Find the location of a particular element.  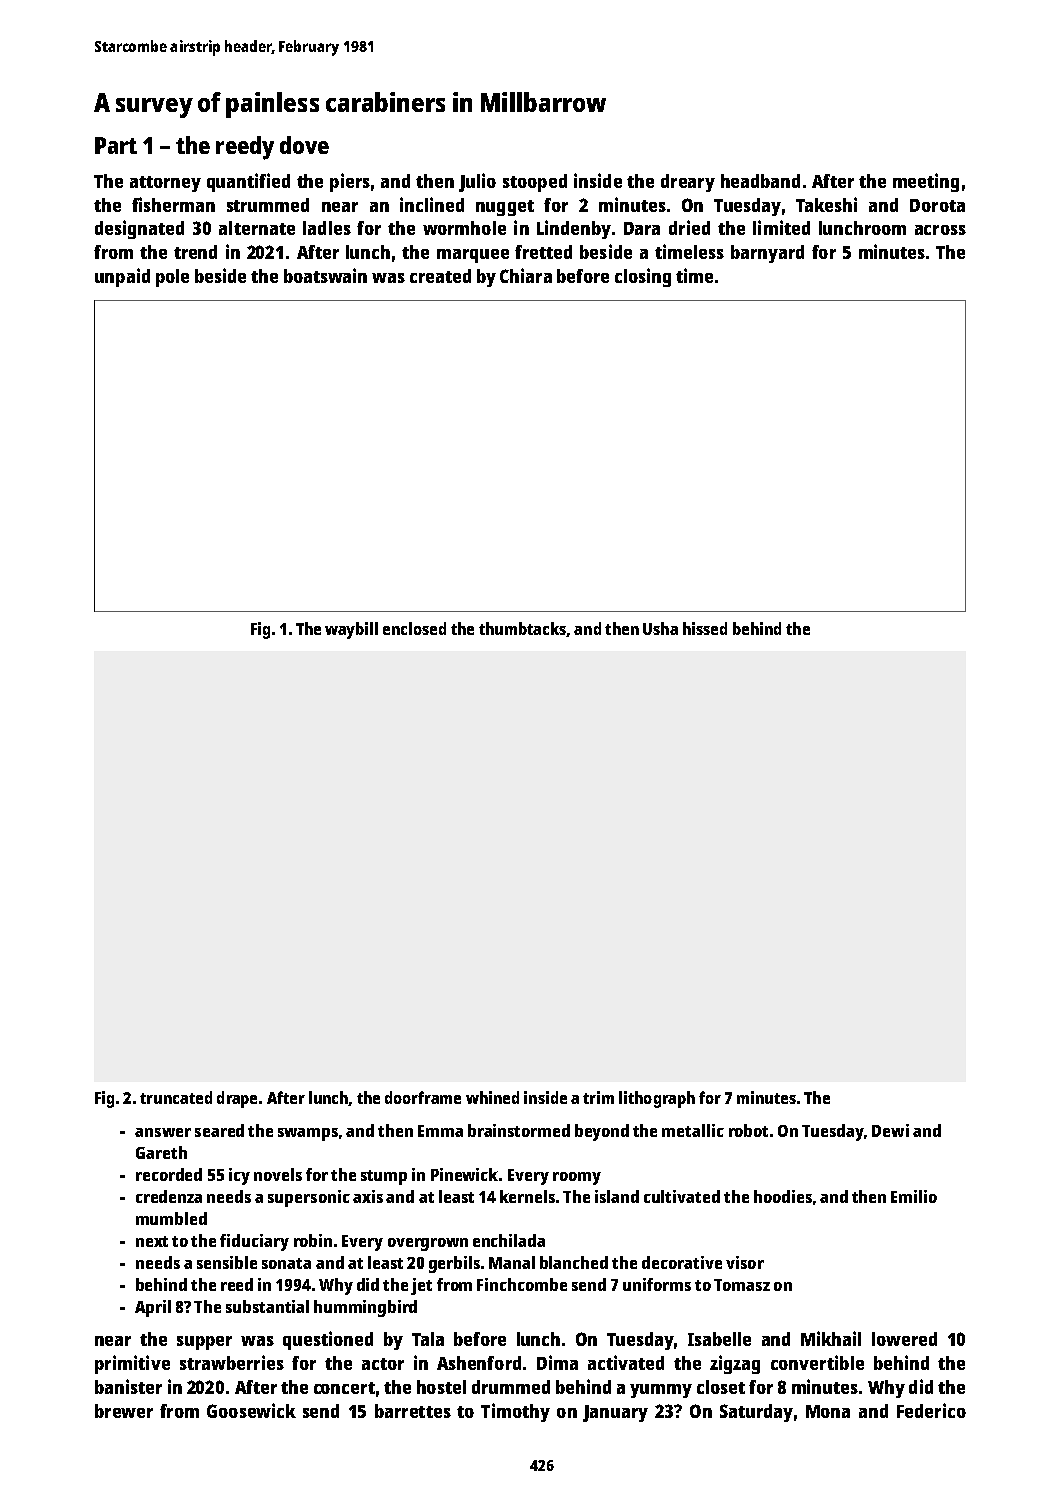

truncated is located at coordinates (176, 1097).
